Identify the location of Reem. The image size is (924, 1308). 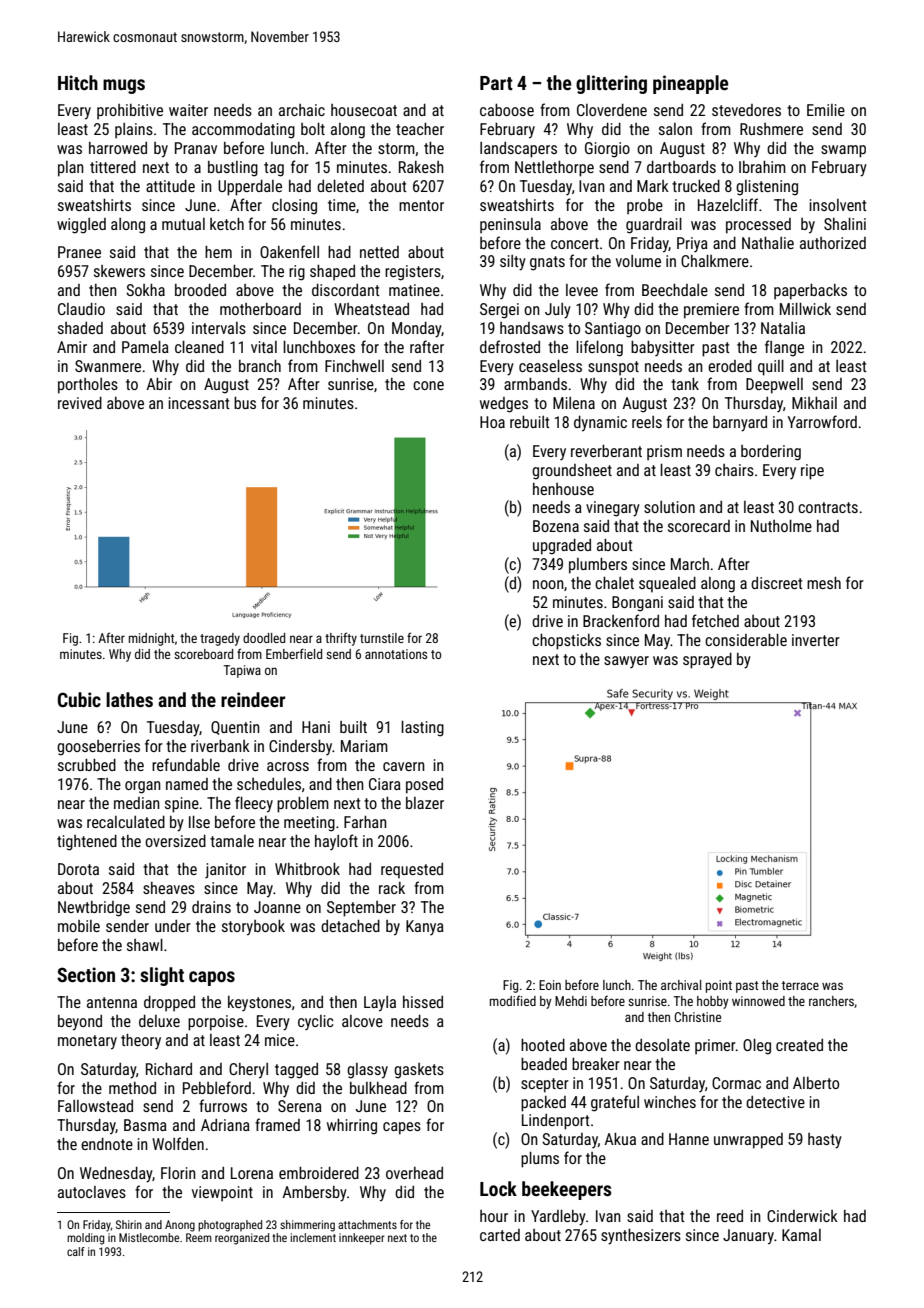
(199, 1237).
